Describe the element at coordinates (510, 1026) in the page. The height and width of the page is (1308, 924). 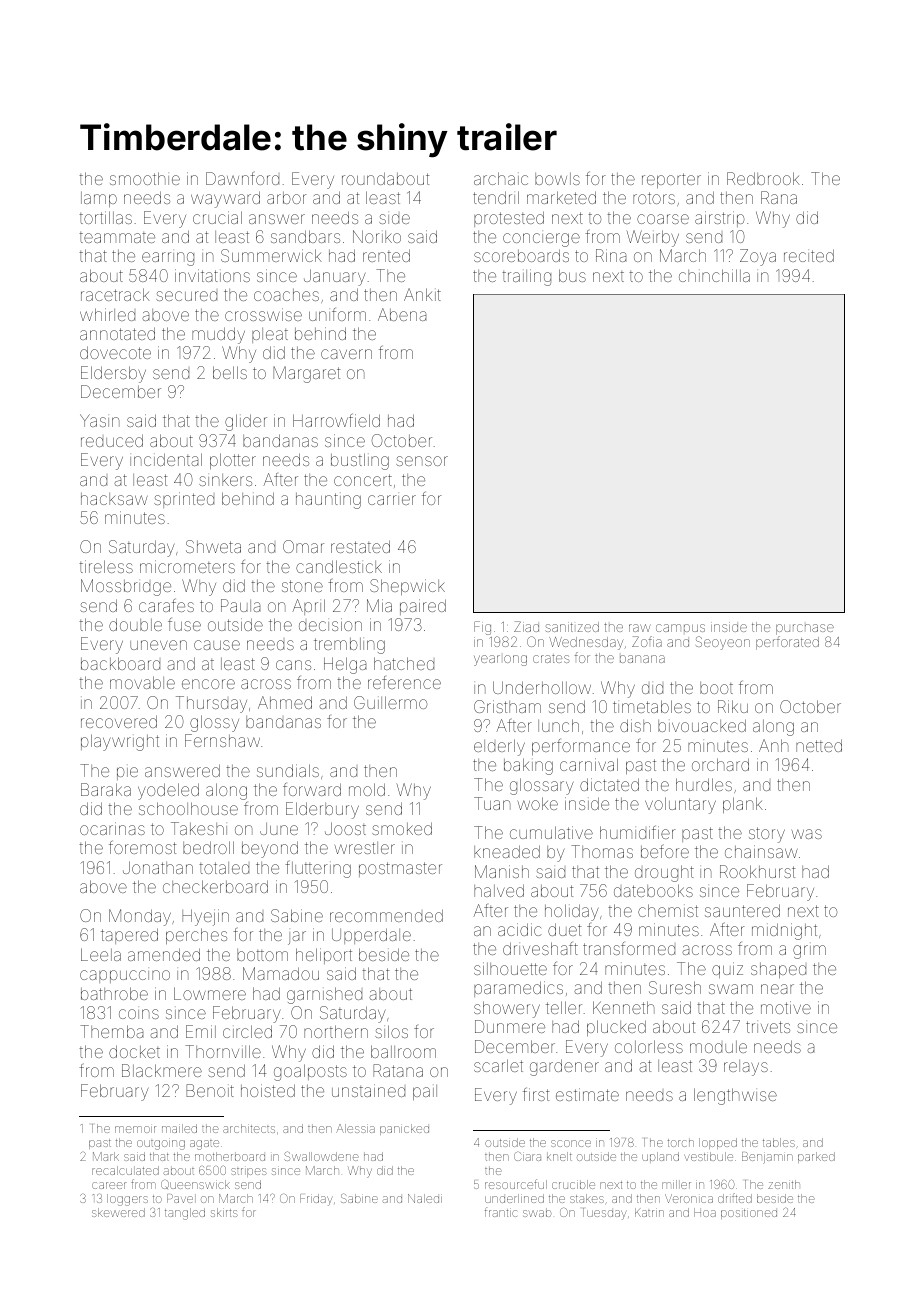
I see `Dunmere` at that location.
